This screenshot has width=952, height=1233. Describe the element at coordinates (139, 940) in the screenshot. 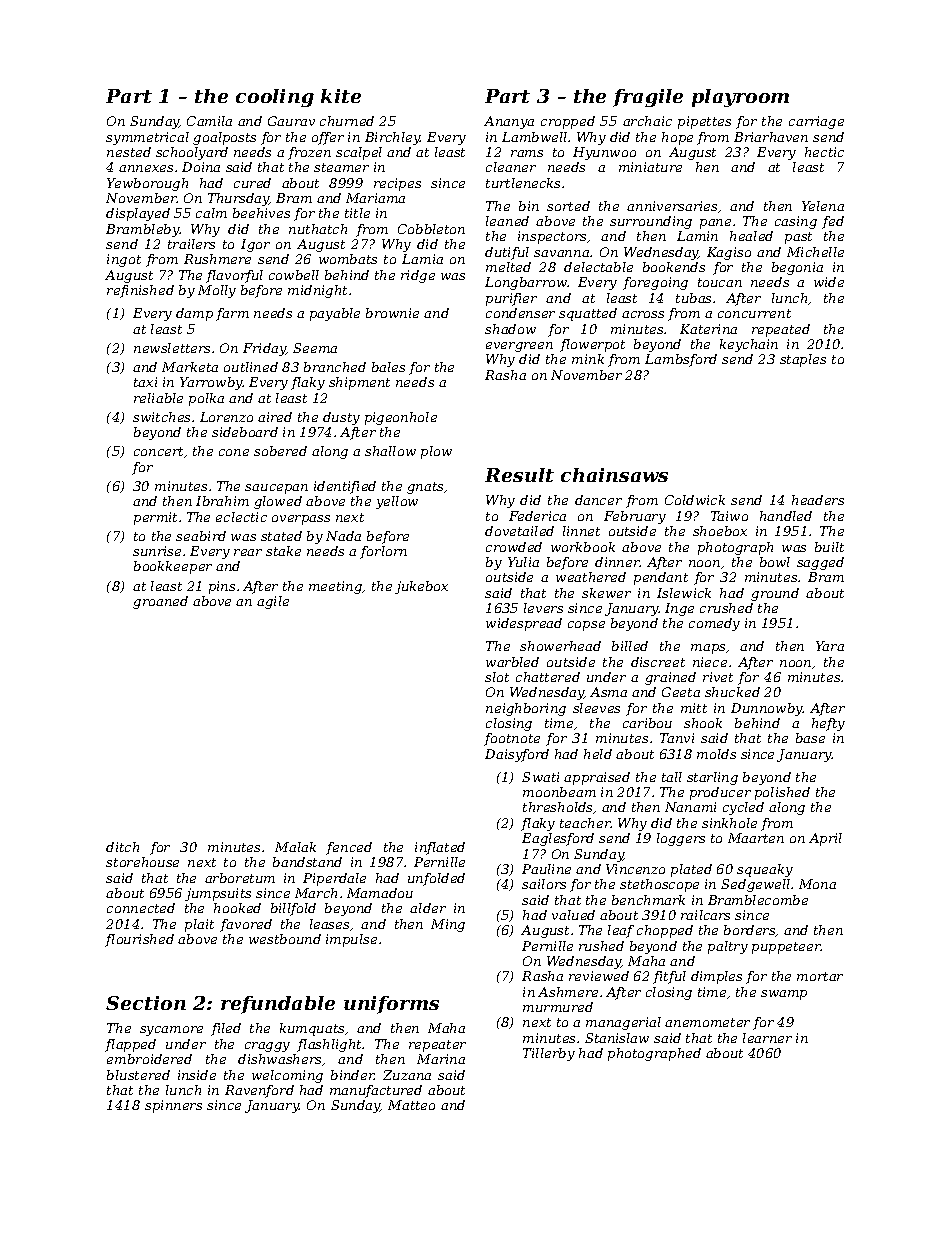

I see `flourished` at that location.
